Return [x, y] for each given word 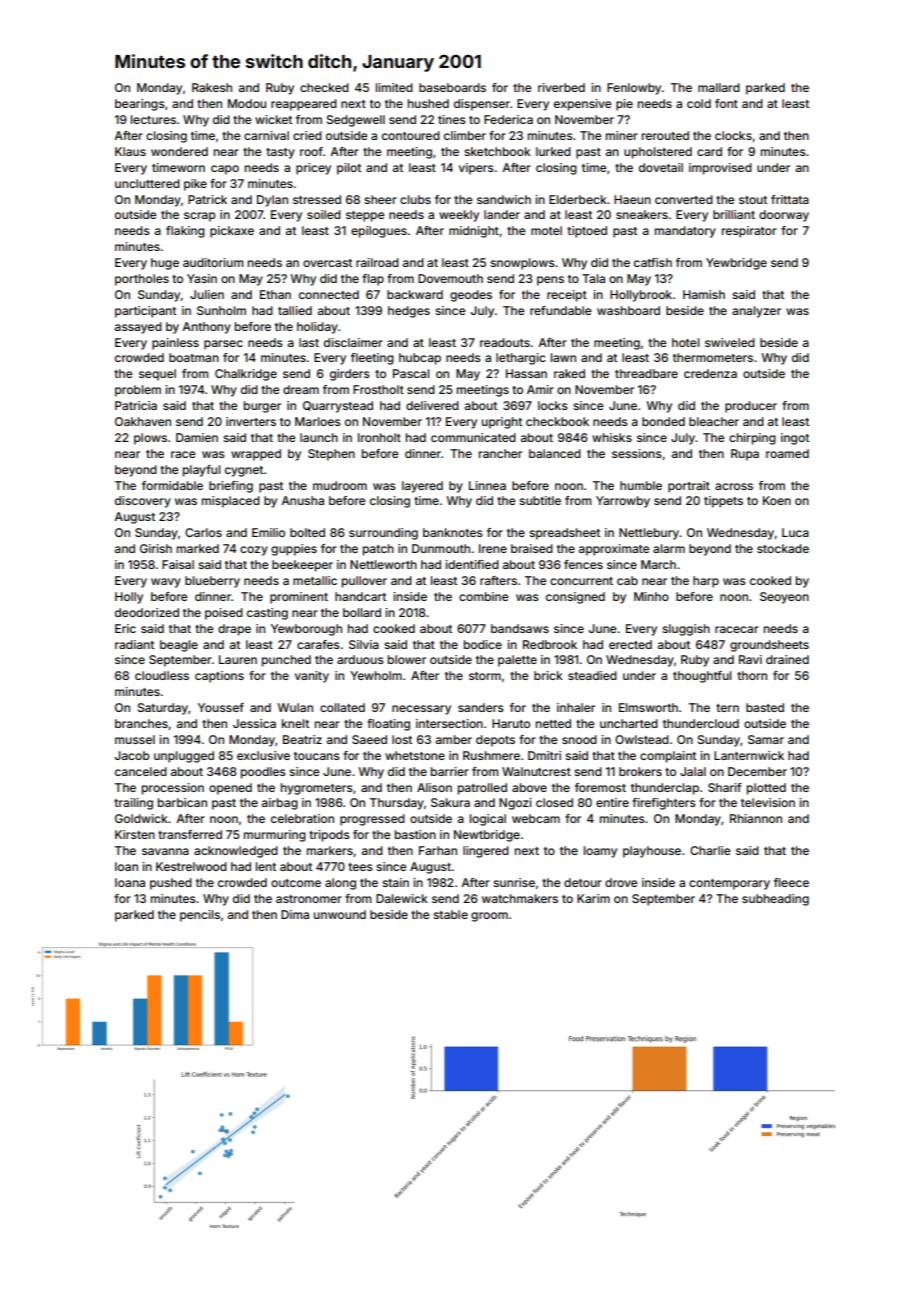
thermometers [713, 357]
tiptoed [587, 232]
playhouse [652, 852]
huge [165, 264]
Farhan [438, 850]
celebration [302, 818]
